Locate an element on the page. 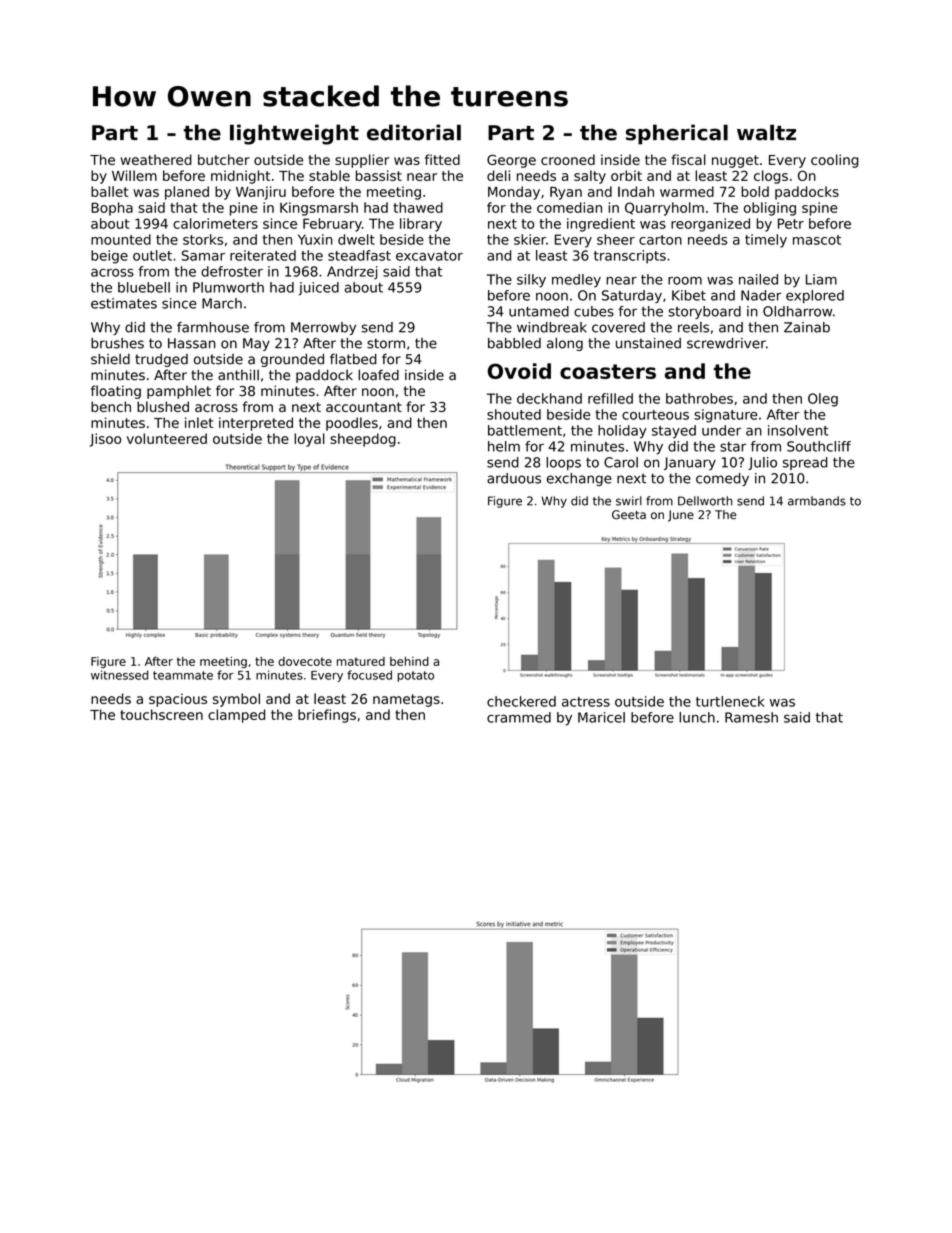  Ramesh is located at coordinates (751, 717).
